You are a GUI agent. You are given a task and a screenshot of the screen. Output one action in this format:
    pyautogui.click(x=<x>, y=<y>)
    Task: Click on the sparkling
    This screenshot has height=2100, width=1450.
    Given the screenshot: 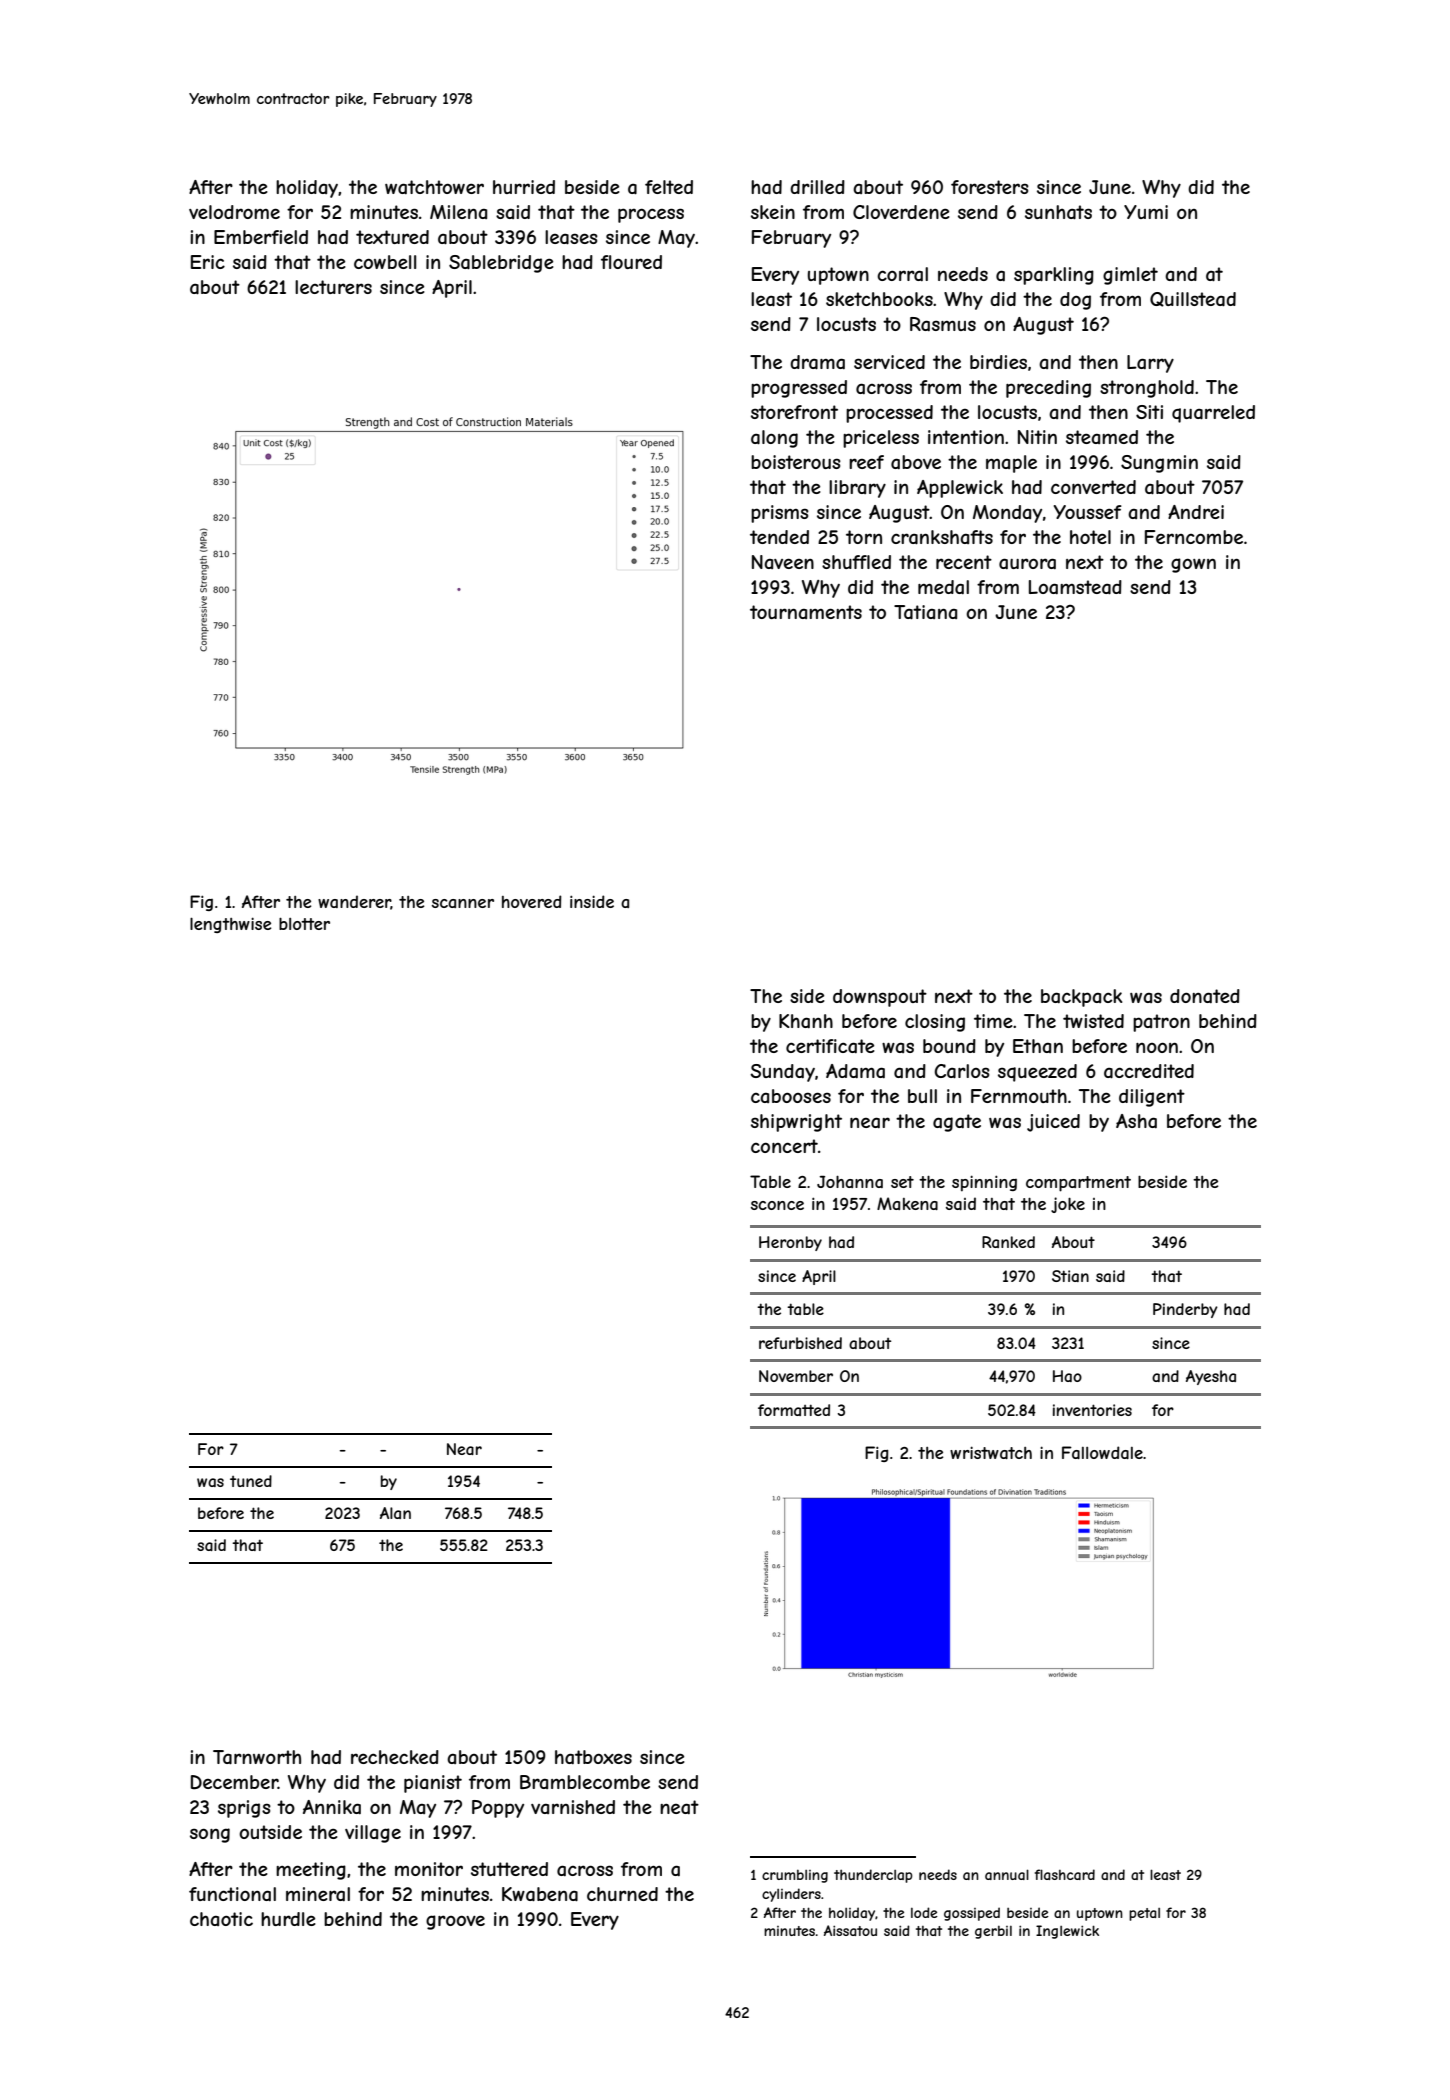 What is the action you would take?
    pyautogui.click(x=1054, y=276)
